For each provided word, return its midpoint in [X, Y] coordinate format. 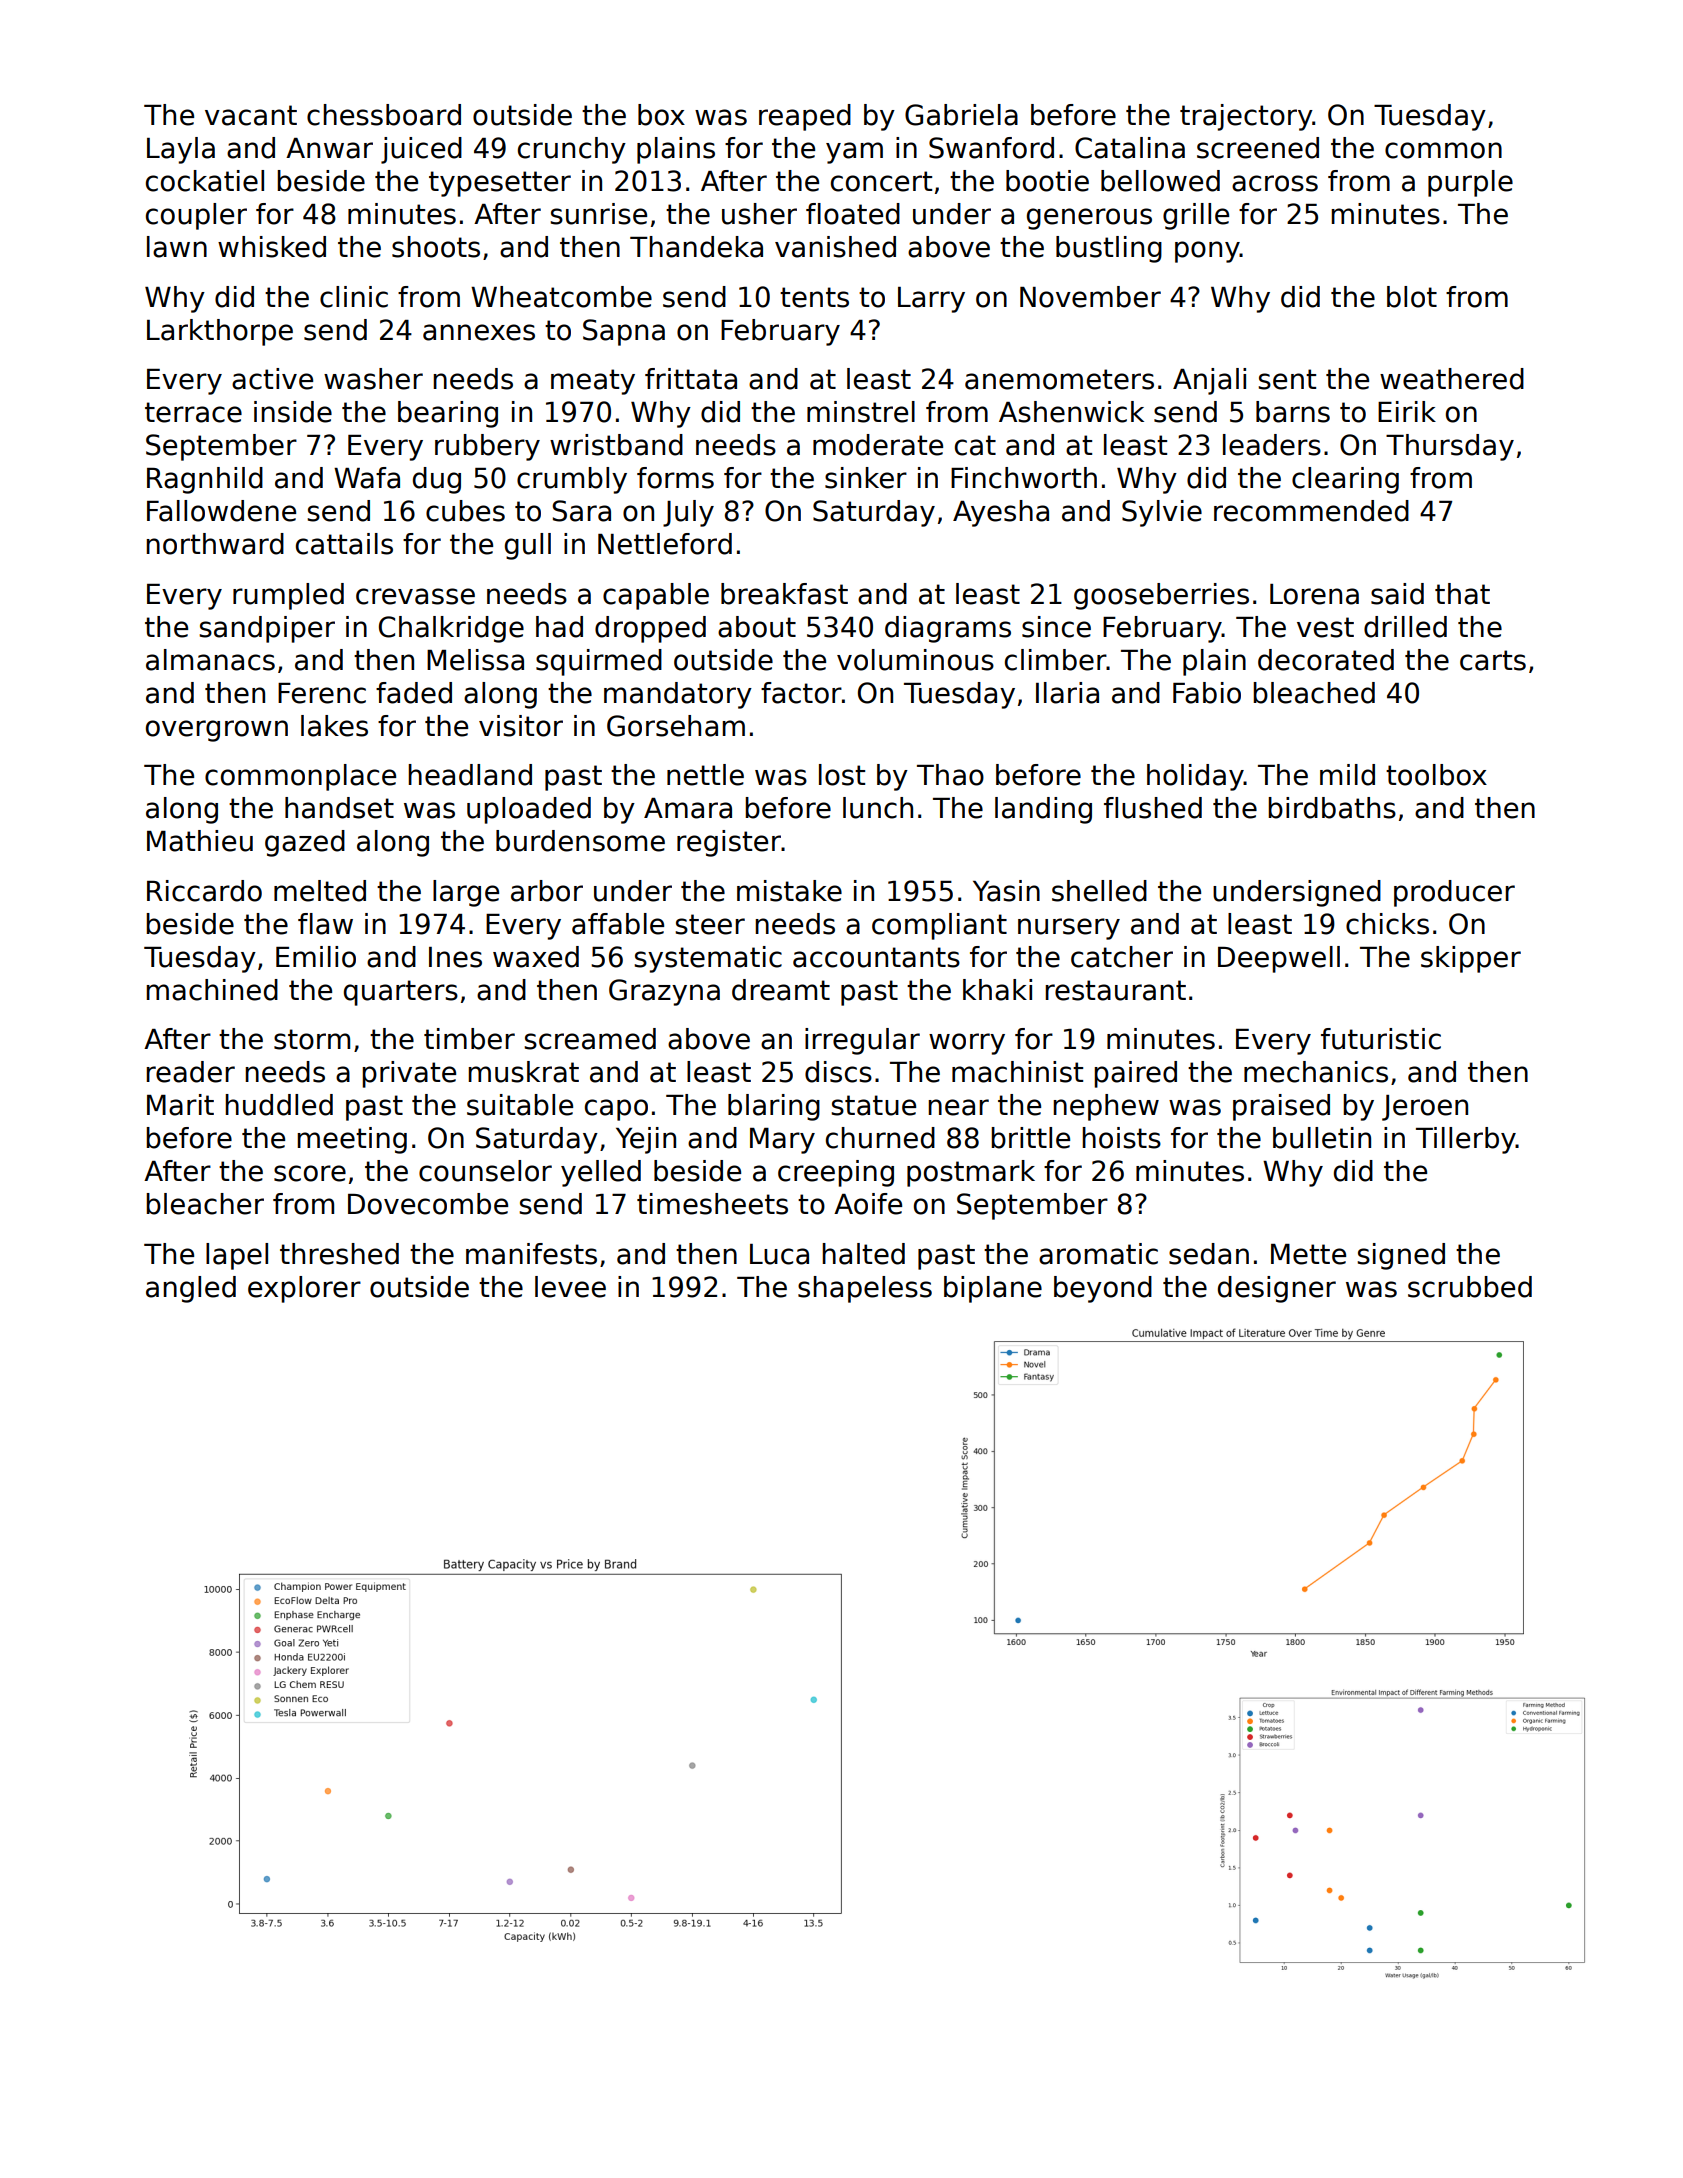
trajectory [1246, 117]
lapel [237, 1256]
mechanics [1316, 1072]
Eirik [1407, 411]
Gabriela [961, 115]
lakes [334, 726]
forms [675, 478]
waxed [536, 957]
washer [373, 379]
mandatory [678, 695]
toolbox [1436, 775]
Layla [181, 150]
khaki [997, 990]
